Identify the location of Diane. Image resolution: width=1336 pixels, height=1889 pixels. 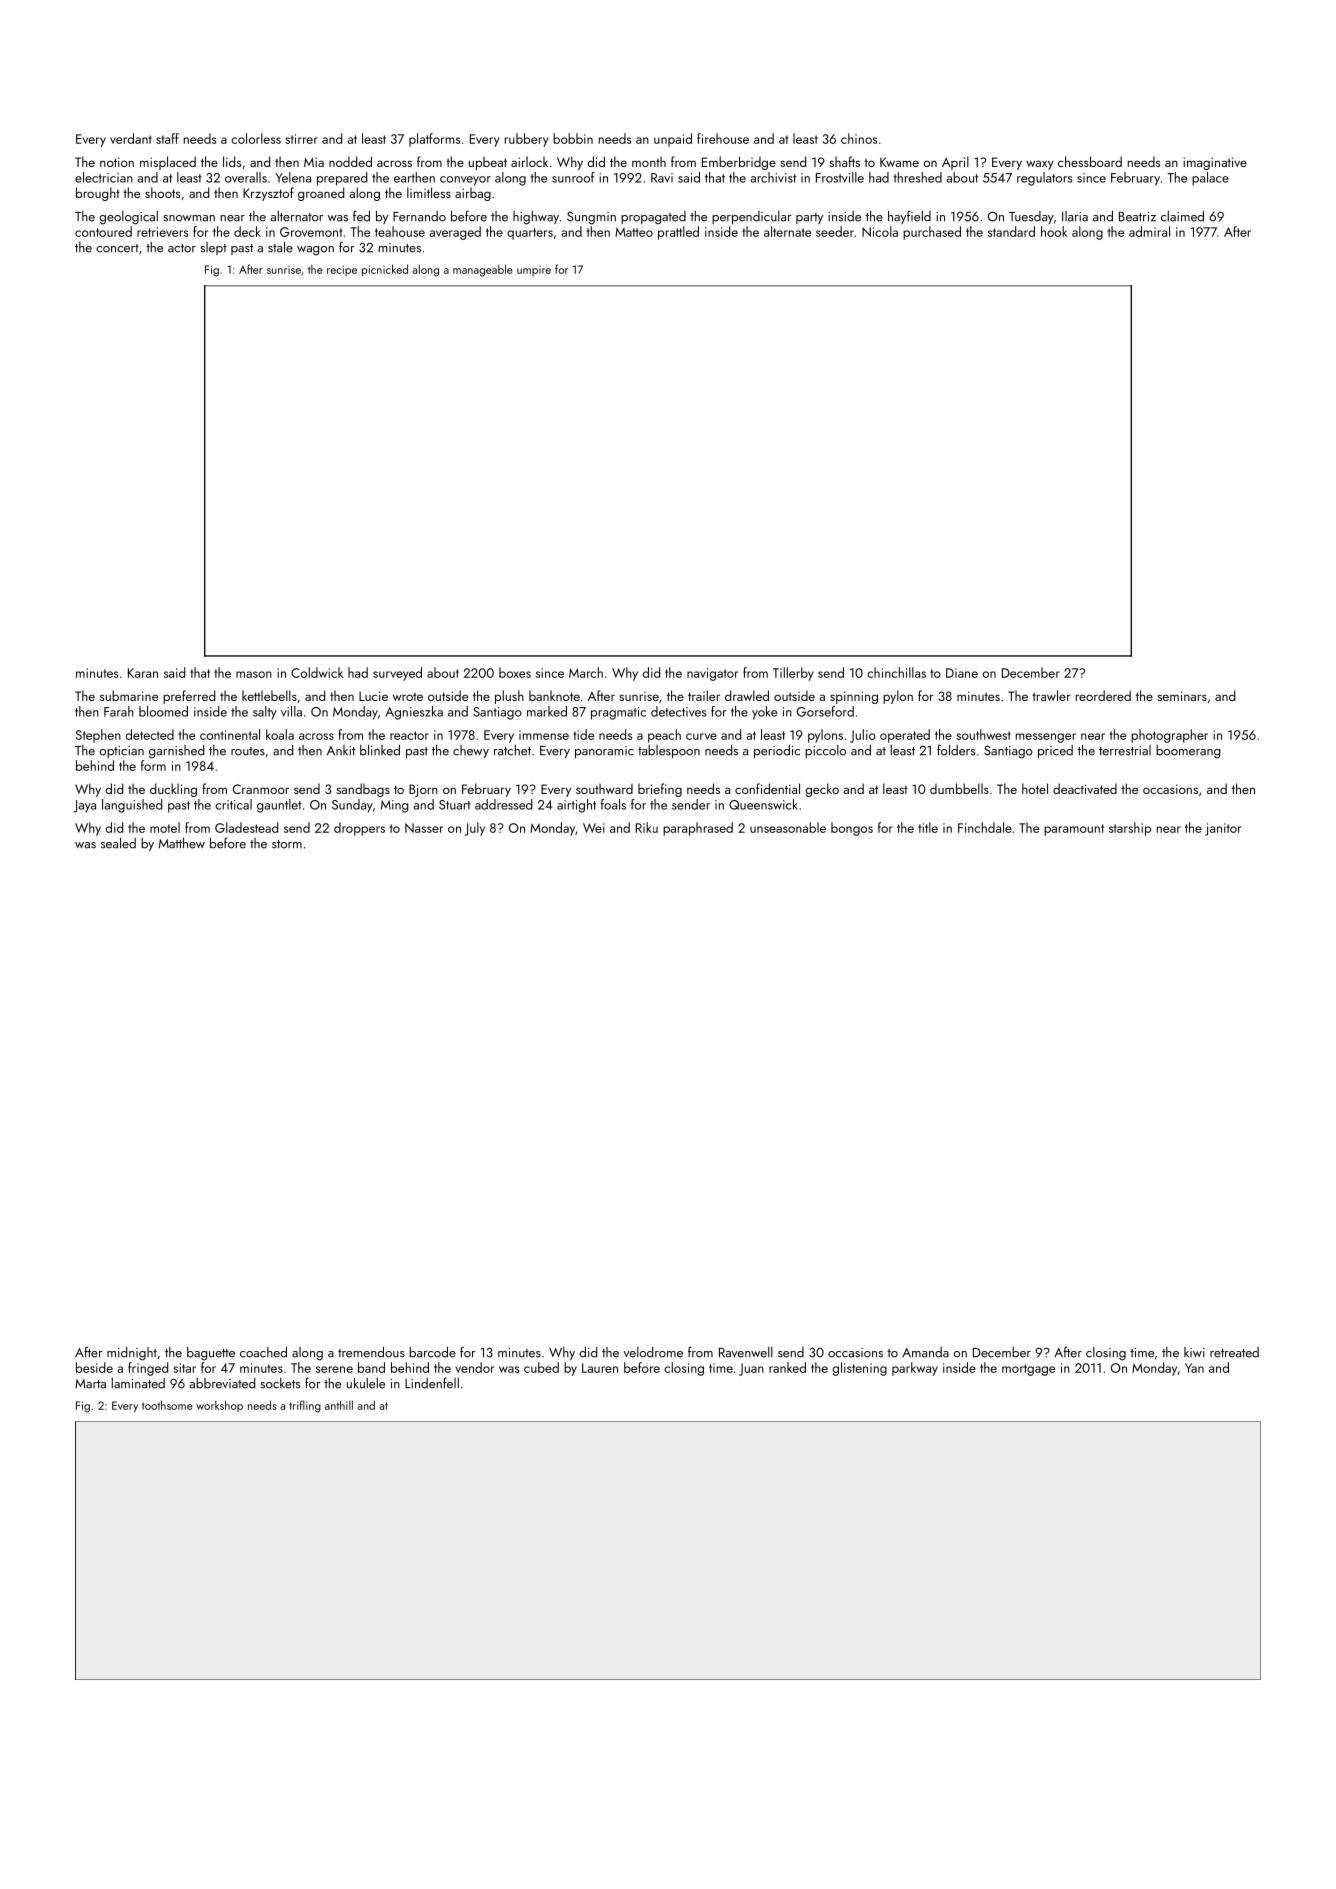
(962, 673).
